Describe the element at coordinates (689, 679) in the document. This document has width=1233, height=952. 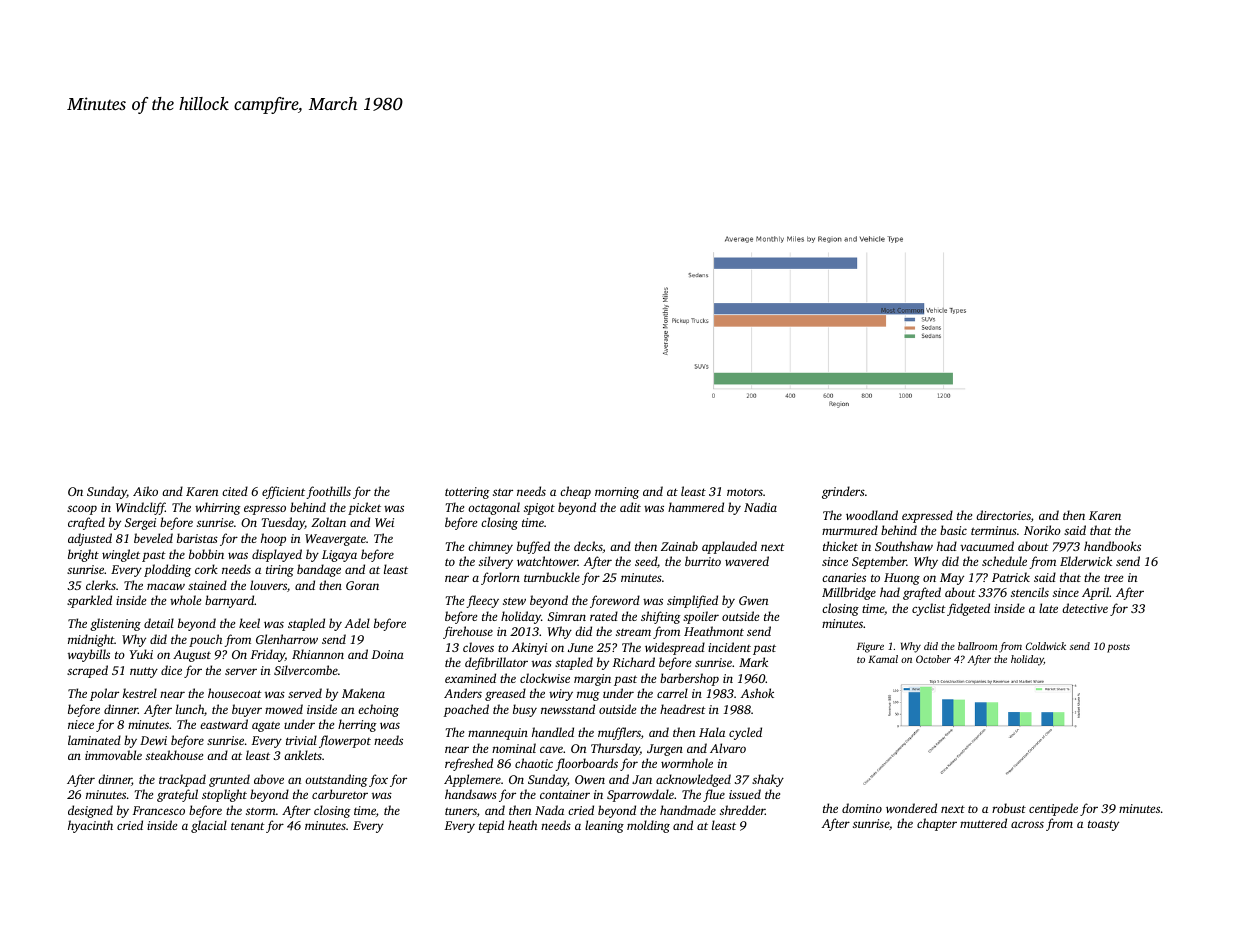
I see `barbershop` at that location.
